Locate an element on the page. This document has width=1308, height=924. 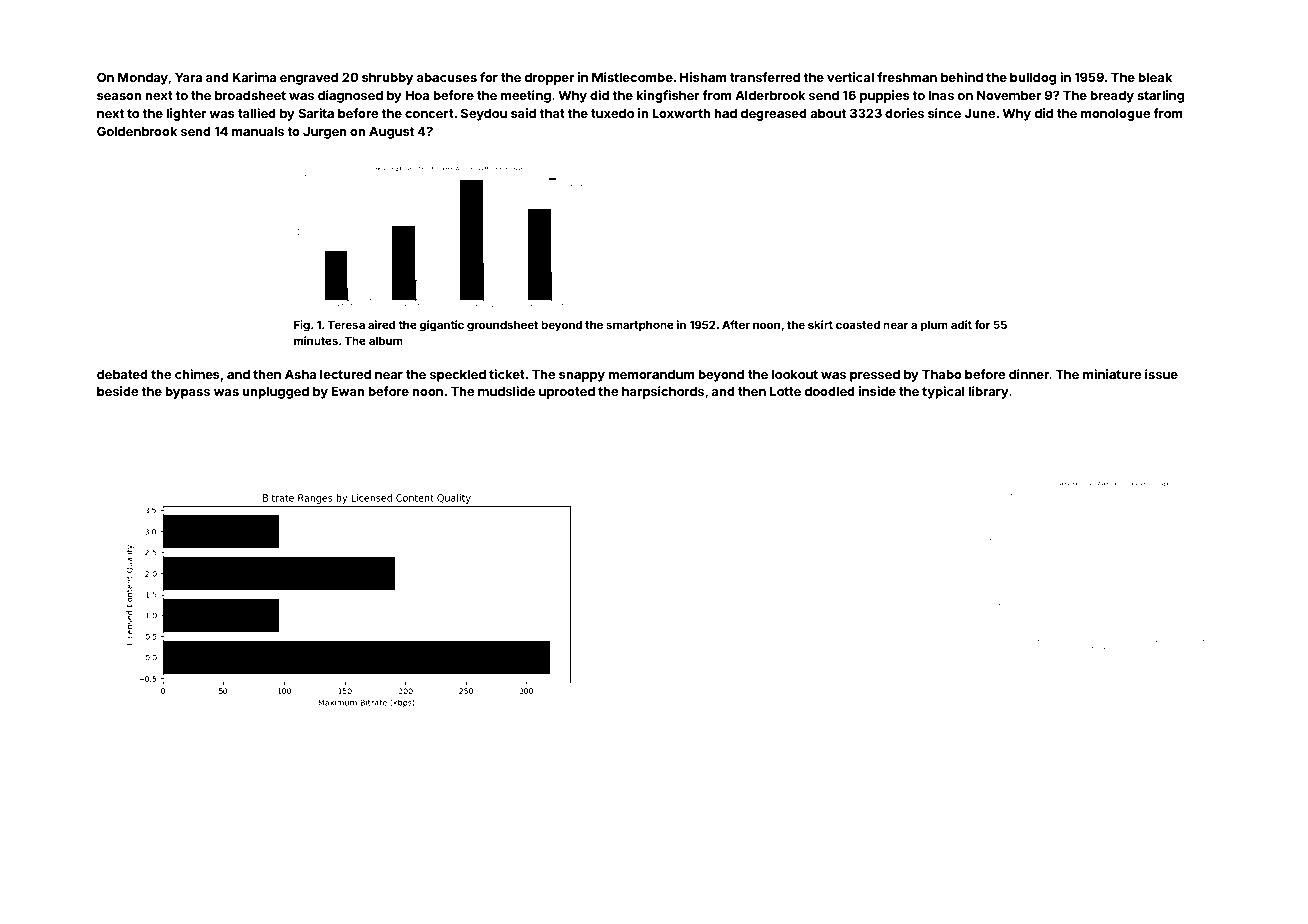
Goldenbrook is located at coordinates (137, 131).
